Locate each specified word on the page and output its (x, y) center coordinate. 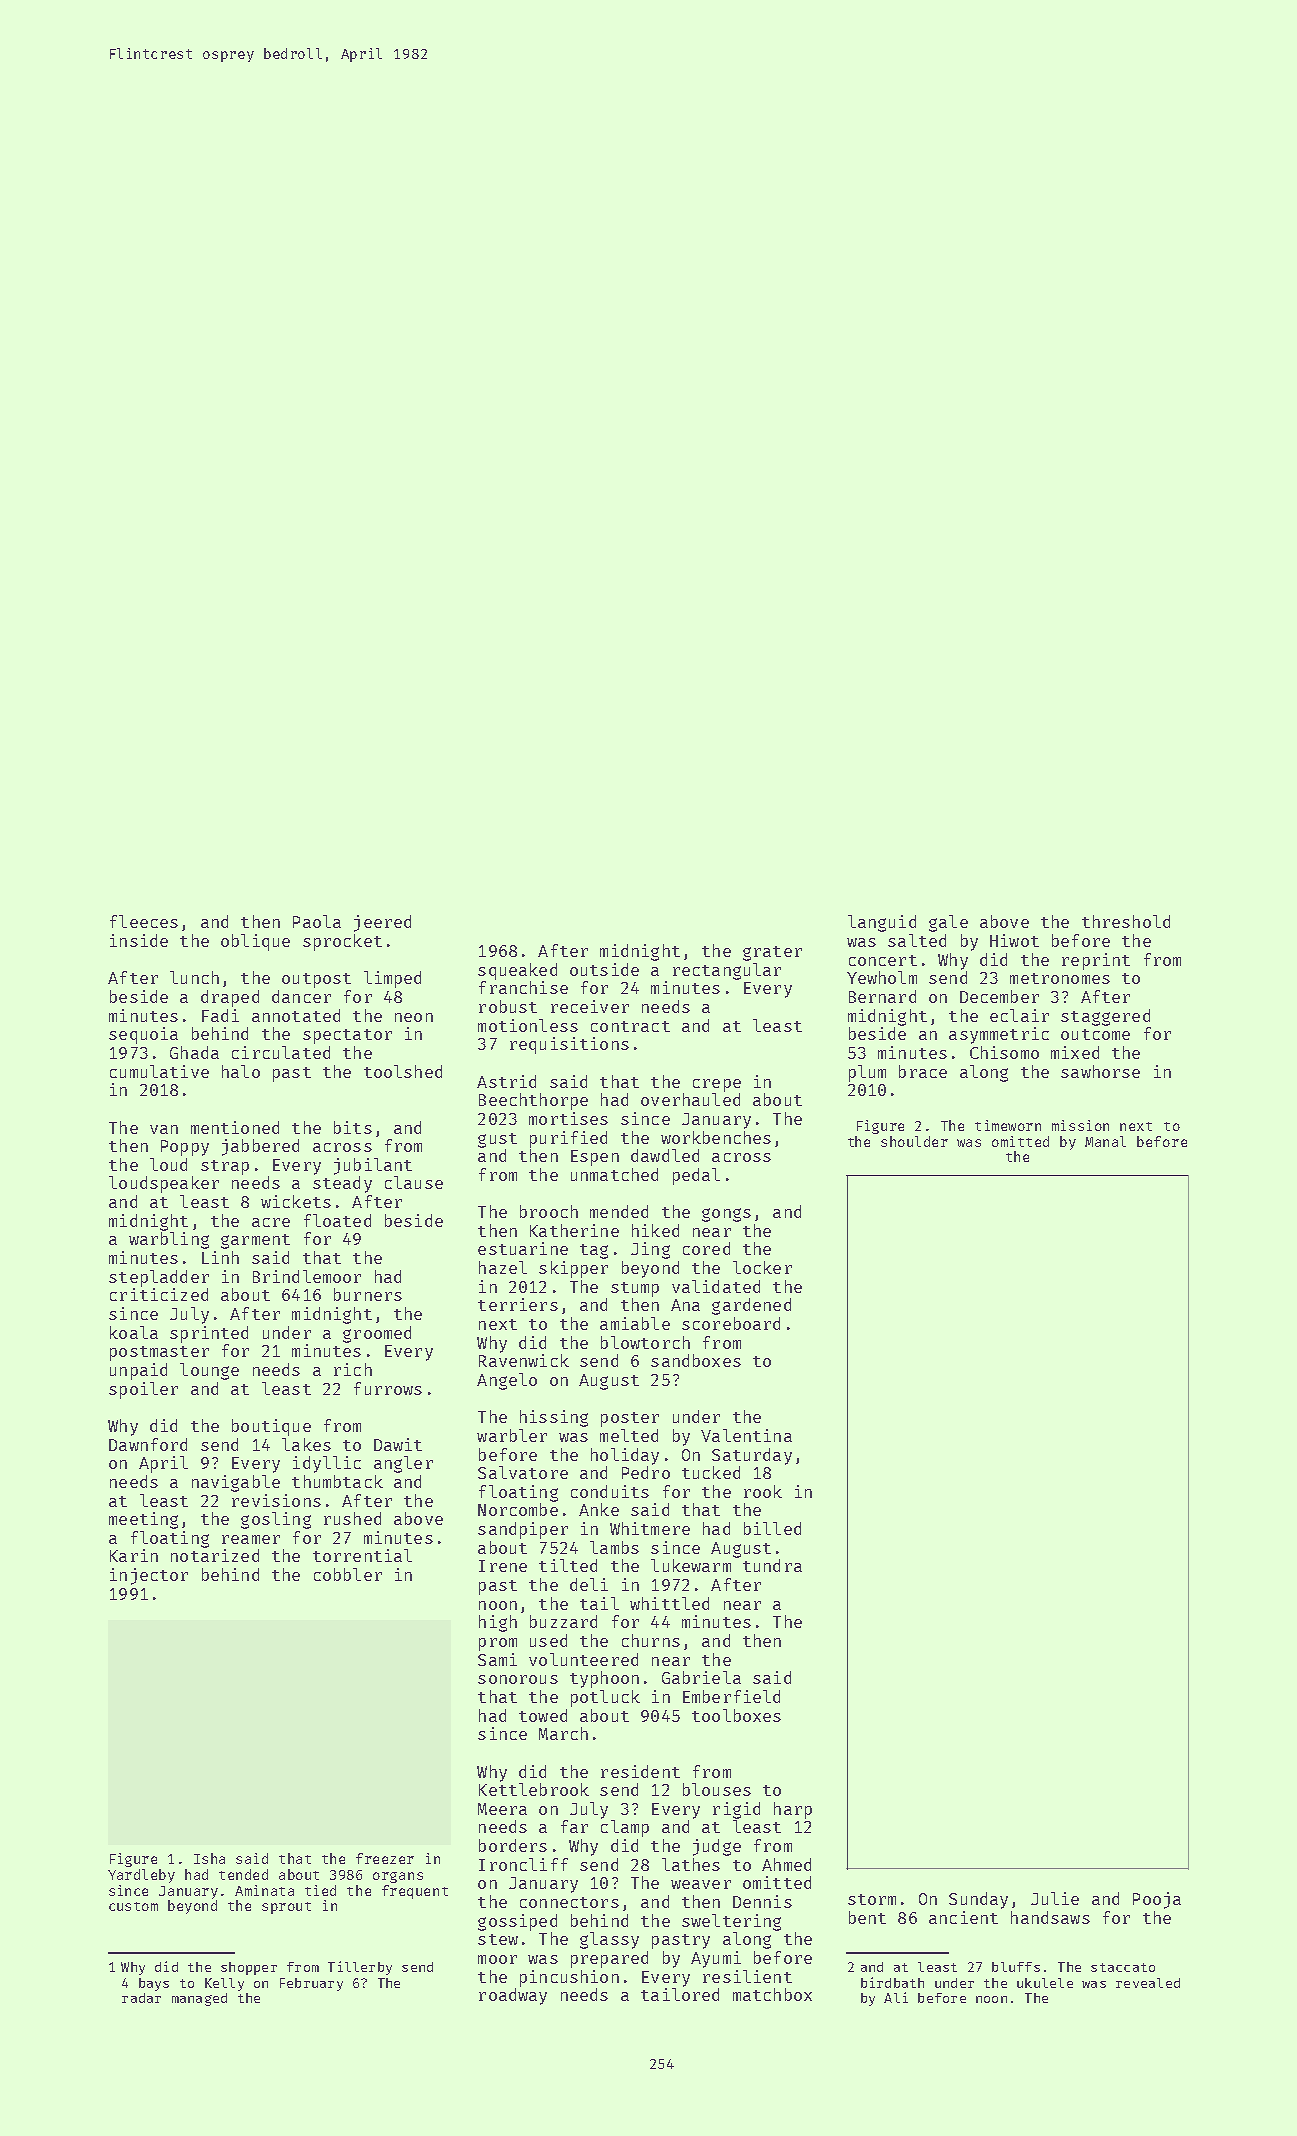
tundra (772, 1565)
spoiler (143, 1390)
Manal (1105, 1141)
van (164, 1129)
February (311, 1984)
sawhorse (1100, 1071)
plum (867, 1073)
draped (230, 998)
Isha (209, 1858)
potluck (605, 1698)
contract (630, 1026)
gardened (751, 1306)
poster (630, 1419)
